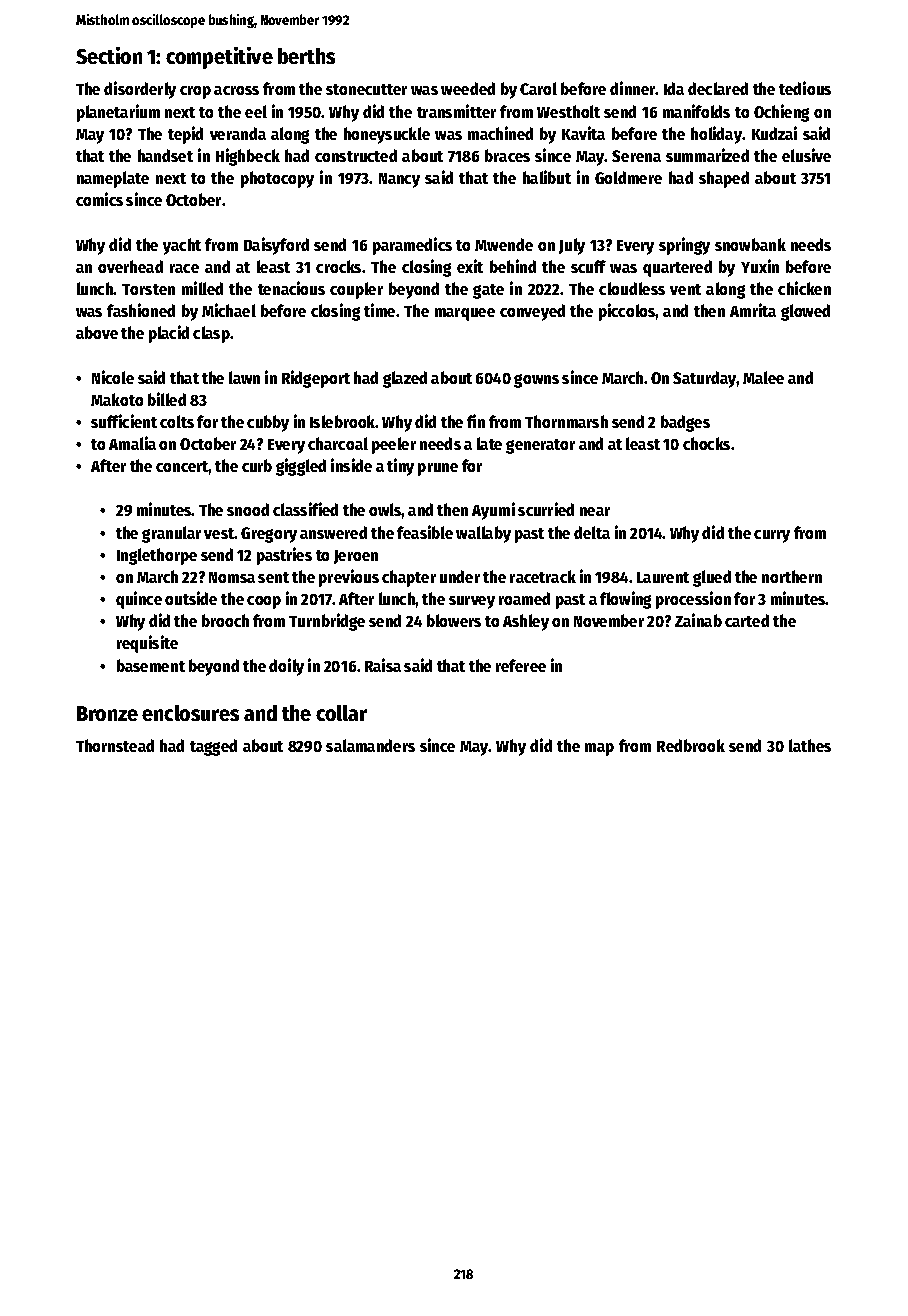 The image size is (908, 1316). What do you see at coordinates (460, 576) in the document?
I see `under` at bounding box center [460, 576].
